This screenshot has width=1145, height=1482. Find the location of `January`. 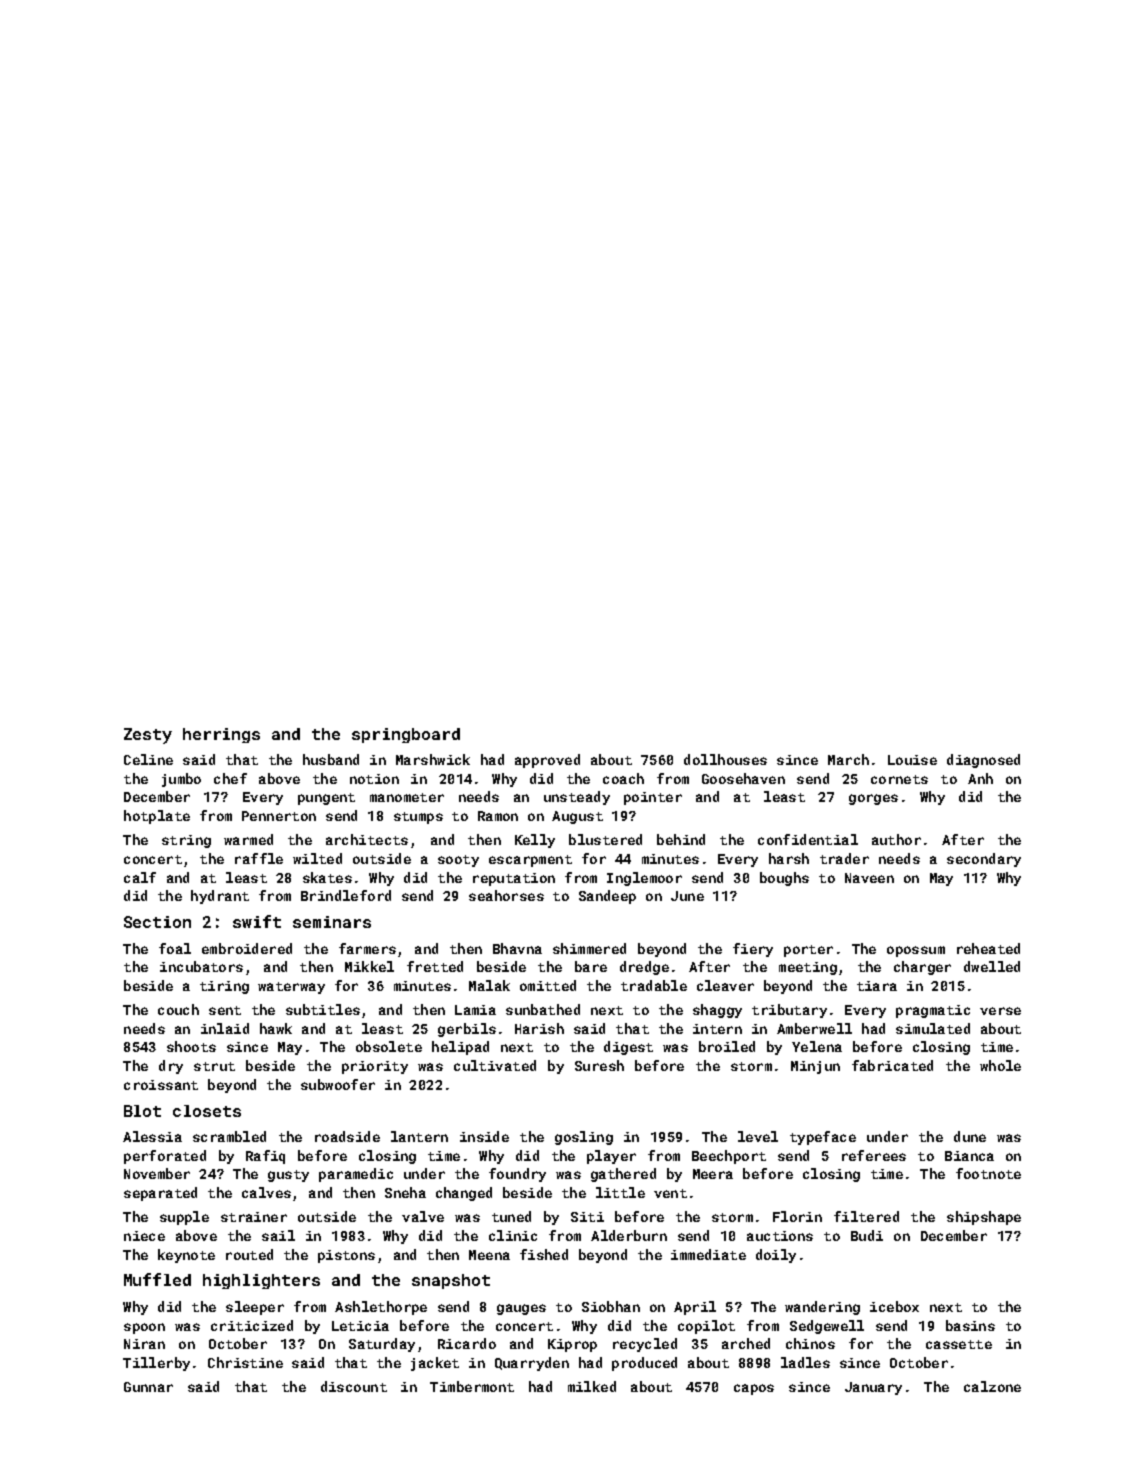

January is located at coordinates (873, 1388).
